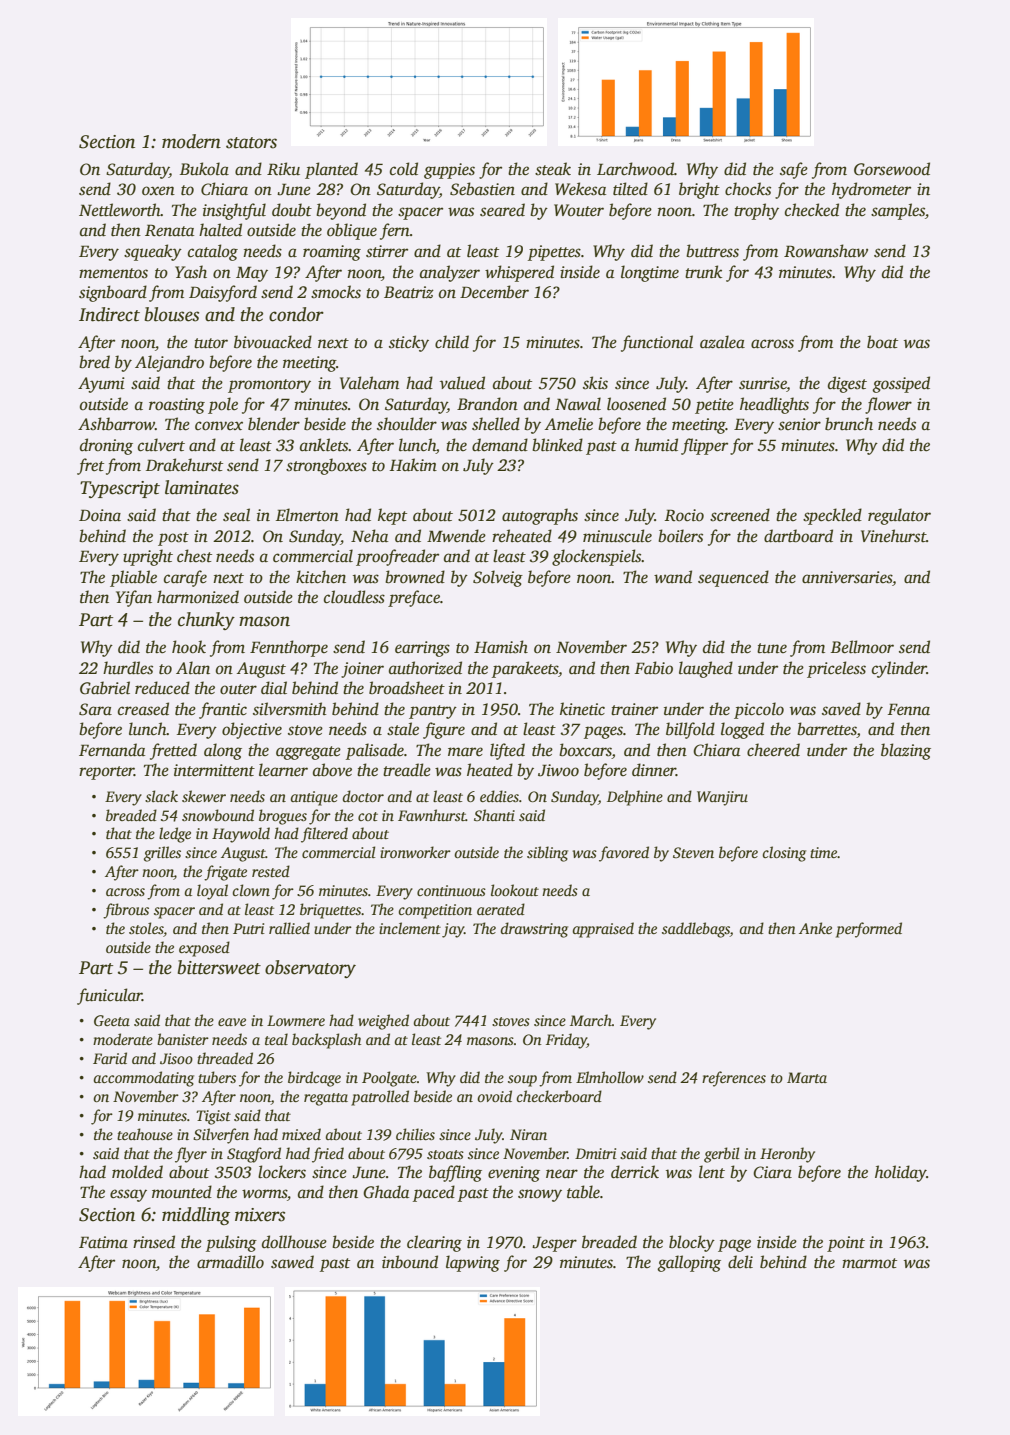 This page has width=1010, height=1435. Describe the element at coordinates (194, 556) in the page. I see `chest` at that location.
